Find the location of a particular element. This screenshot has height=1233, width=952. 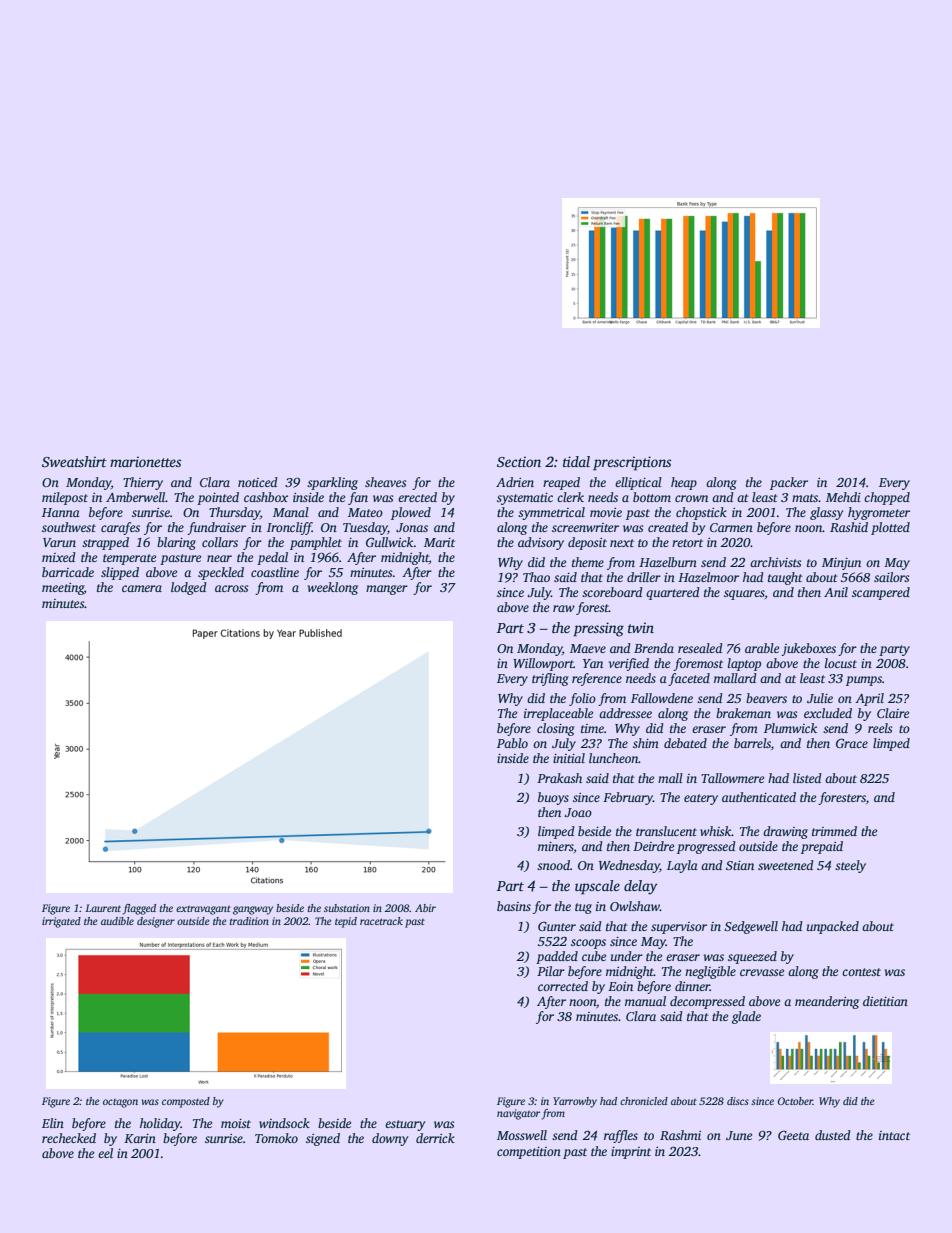

glade is located at coordinates (746, 1017).
